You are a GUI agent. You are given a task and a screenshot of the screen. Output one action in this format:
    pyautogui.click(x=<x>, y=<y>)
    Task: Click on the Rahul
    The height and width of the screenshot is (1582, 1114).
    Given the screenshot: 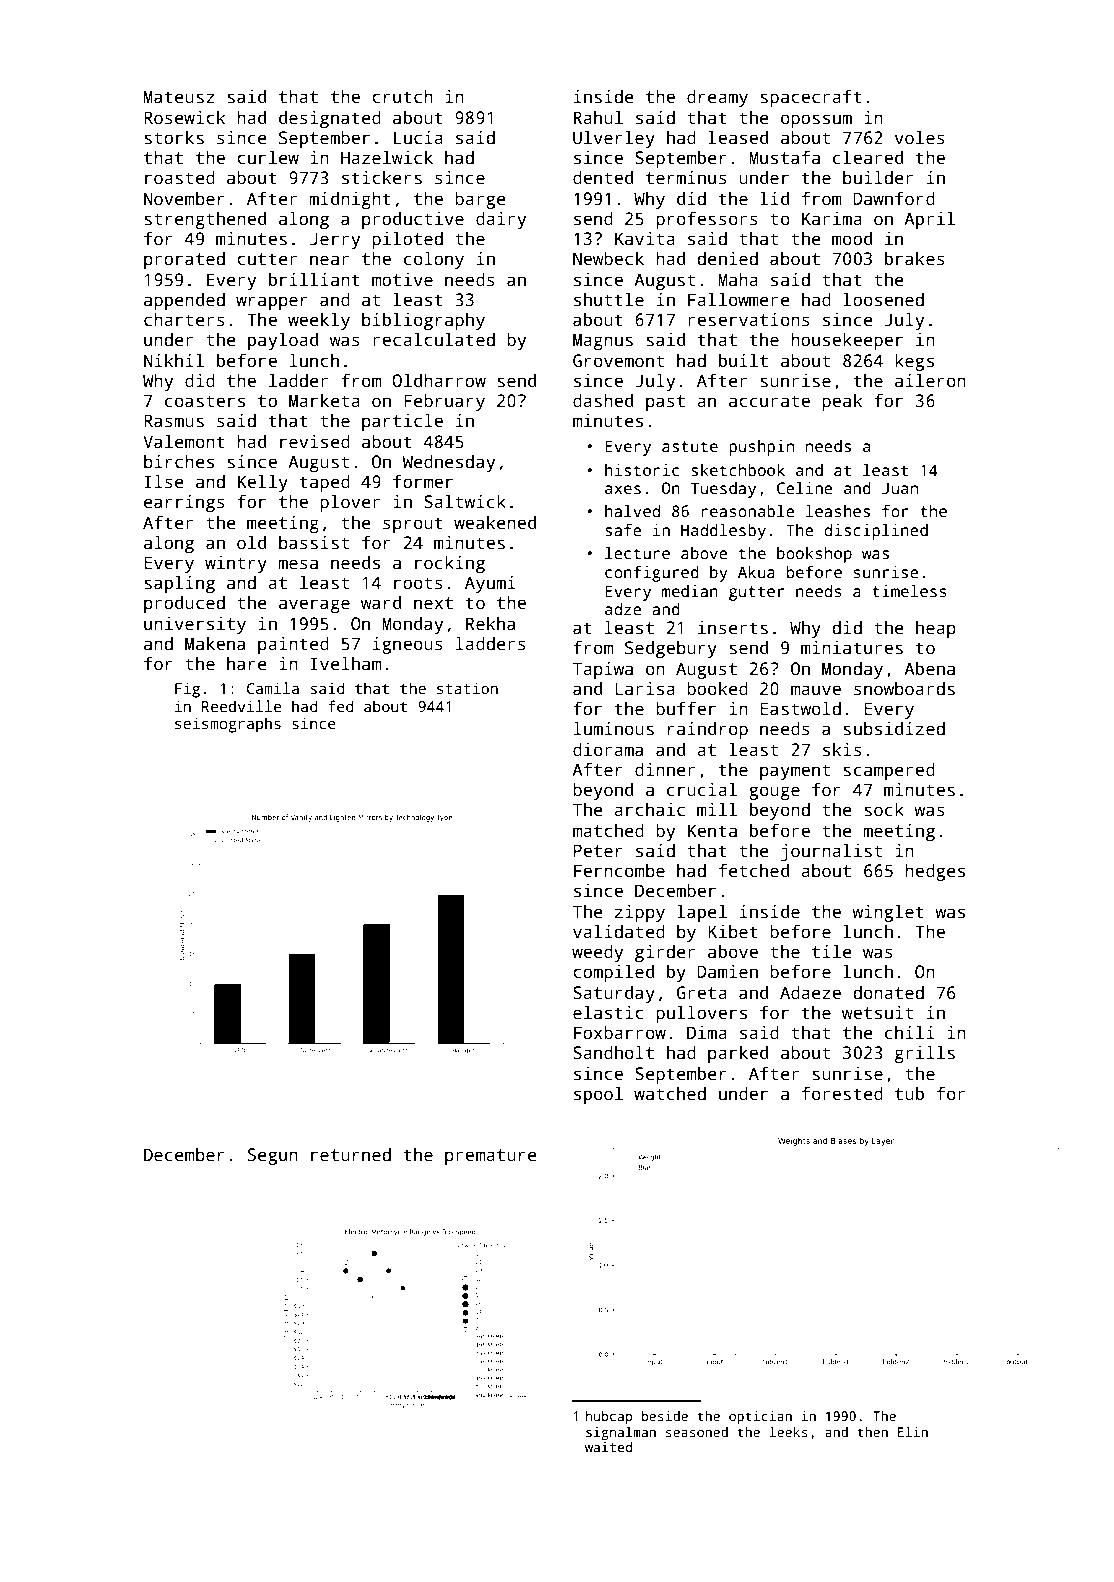 What is the action you would take?
    pyautogui.click(x=598, y=117)
